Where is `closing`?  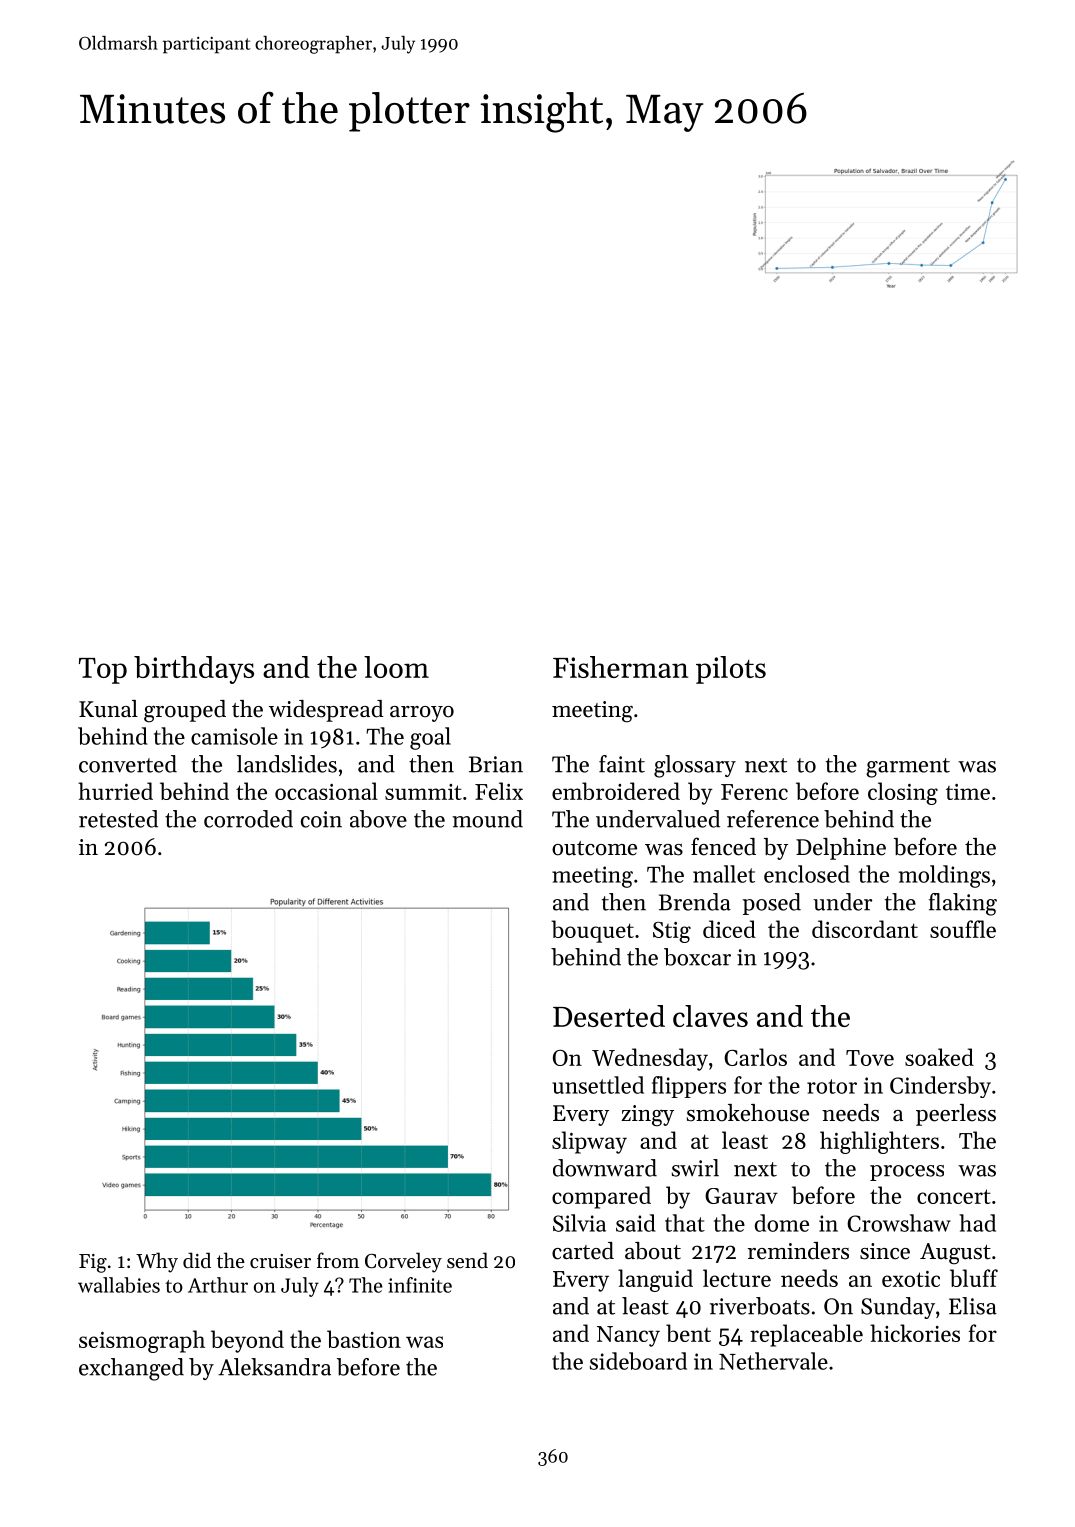
closing is located at coordinates (903, 793).
